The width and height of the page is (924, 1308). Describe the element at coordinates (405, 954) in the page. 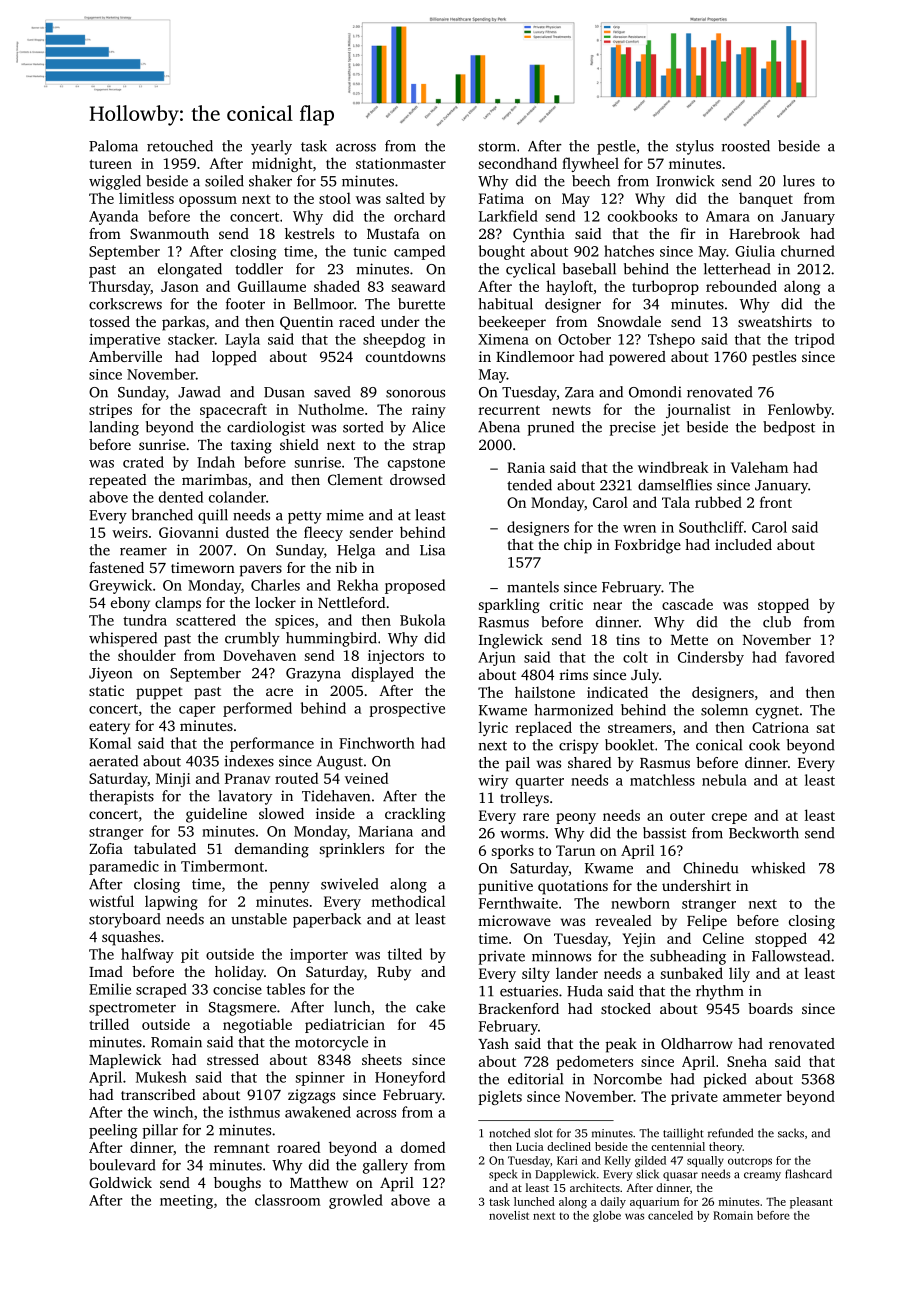

I see `tilted` at that location.
